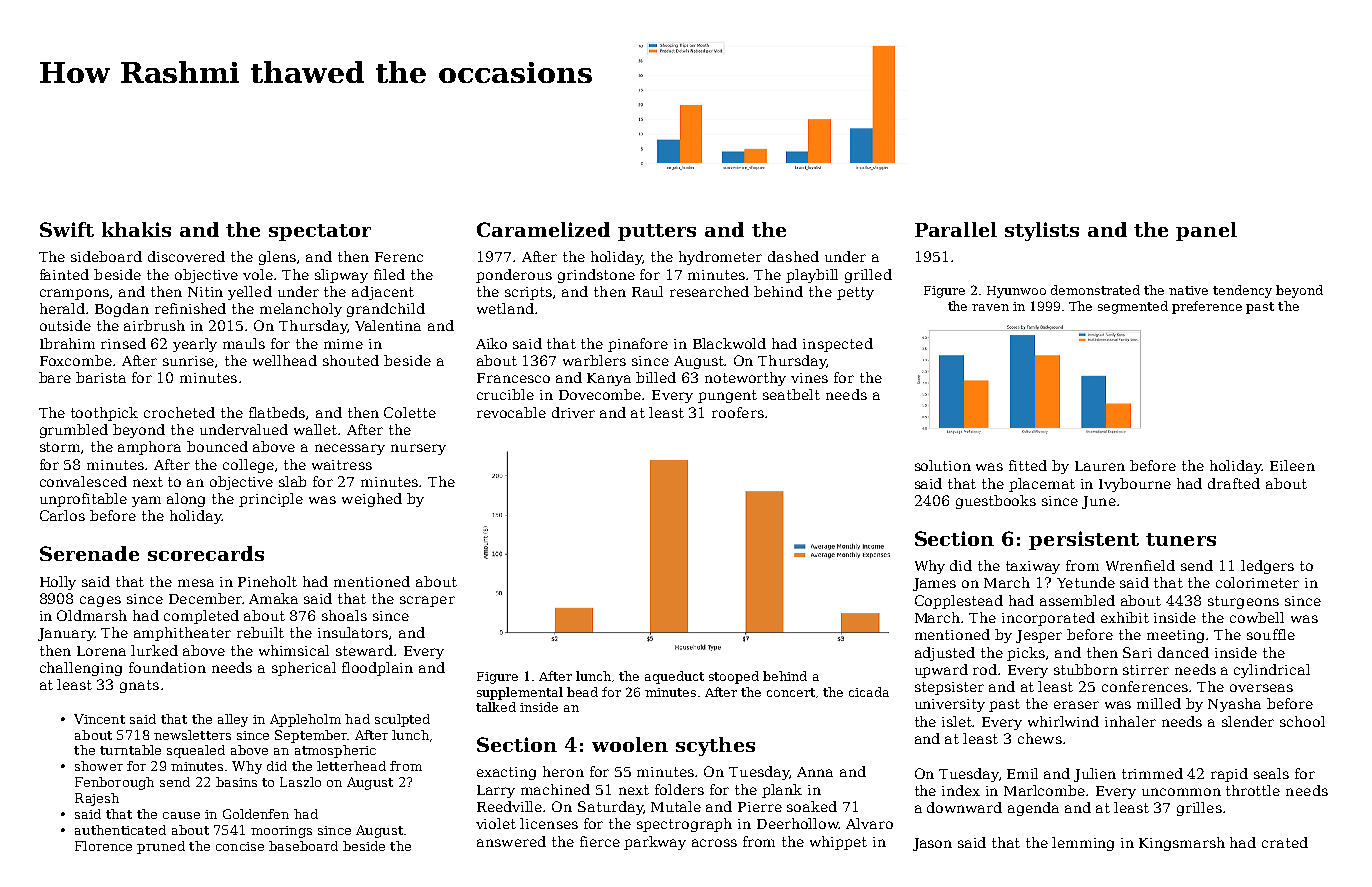  I want to click on baseboard, so click(303, 846).
